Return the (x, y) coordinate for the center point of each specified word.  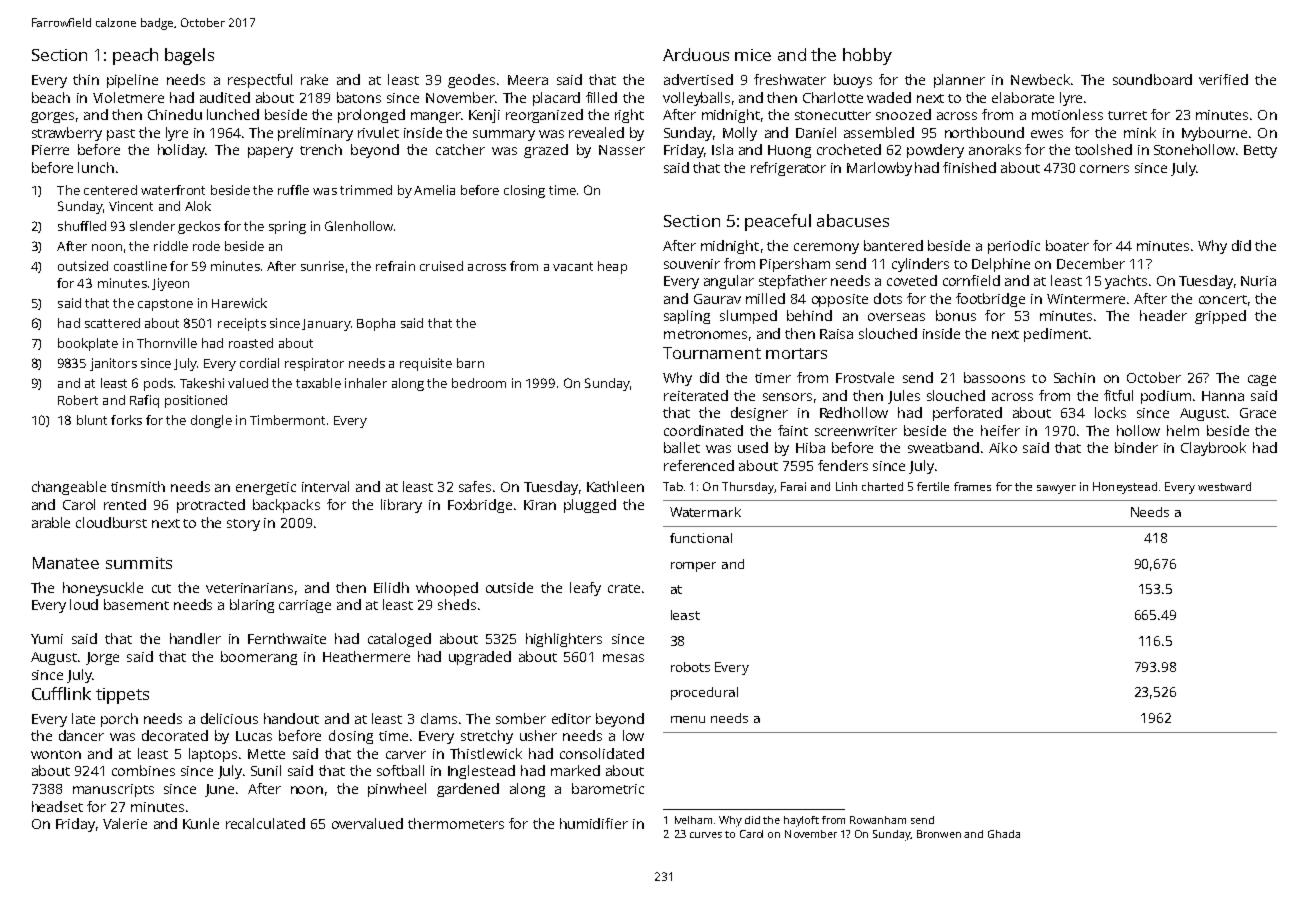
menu (688, 719)
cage (1262, 380)
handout (291, 718)
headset (57, 806)
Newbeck (1040, 79)
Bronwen (939, 834)
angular (729, 282)
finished (969, 167)
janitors (113, 364)
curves (706, 835)
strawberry (67, 134)
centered (110, 190)
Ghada (1004, 834)
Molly (740, 134)
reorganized (544, 116)
